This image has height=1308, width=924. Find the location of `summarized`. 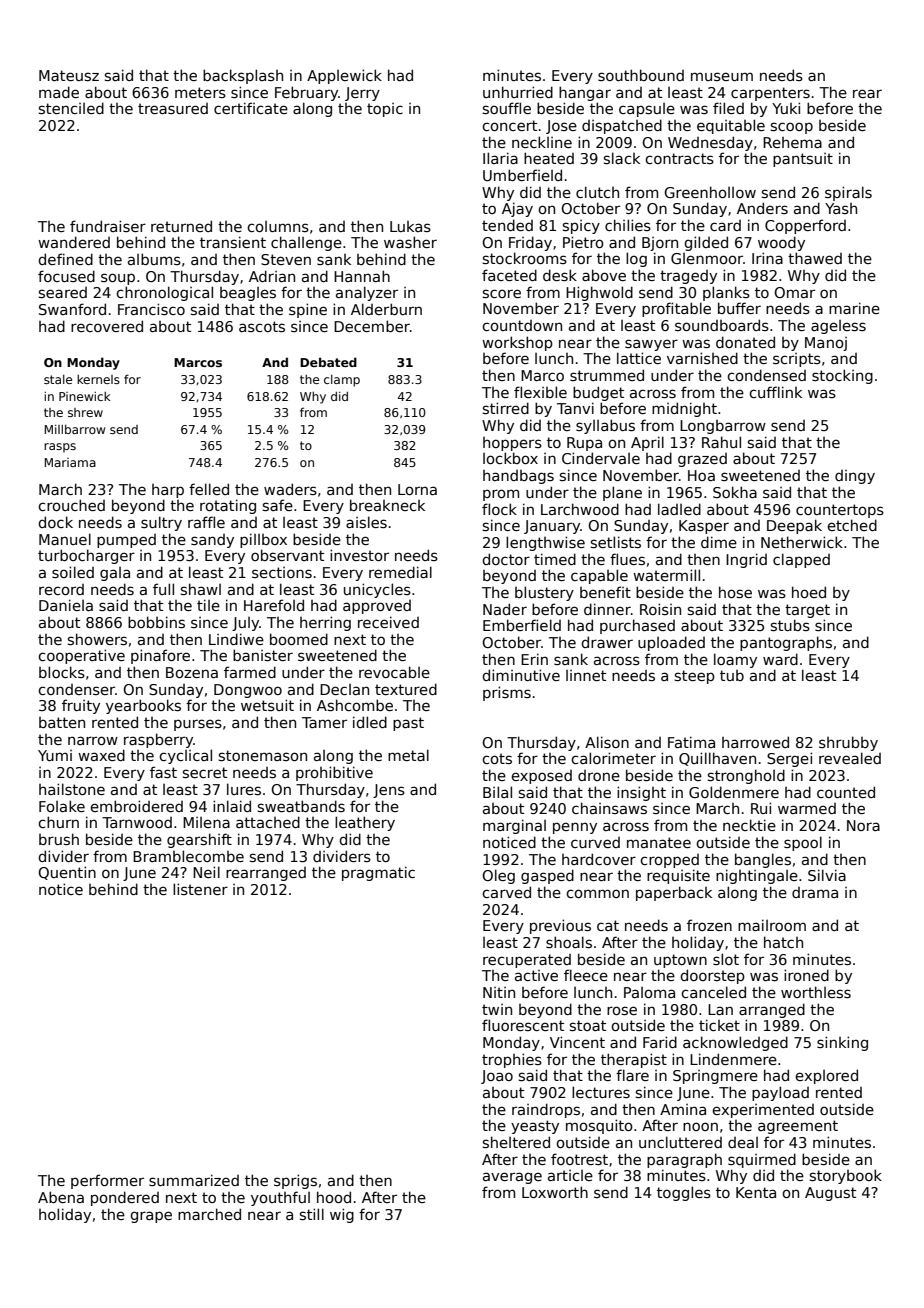

summarized is located at coordinates (194, 1180).
